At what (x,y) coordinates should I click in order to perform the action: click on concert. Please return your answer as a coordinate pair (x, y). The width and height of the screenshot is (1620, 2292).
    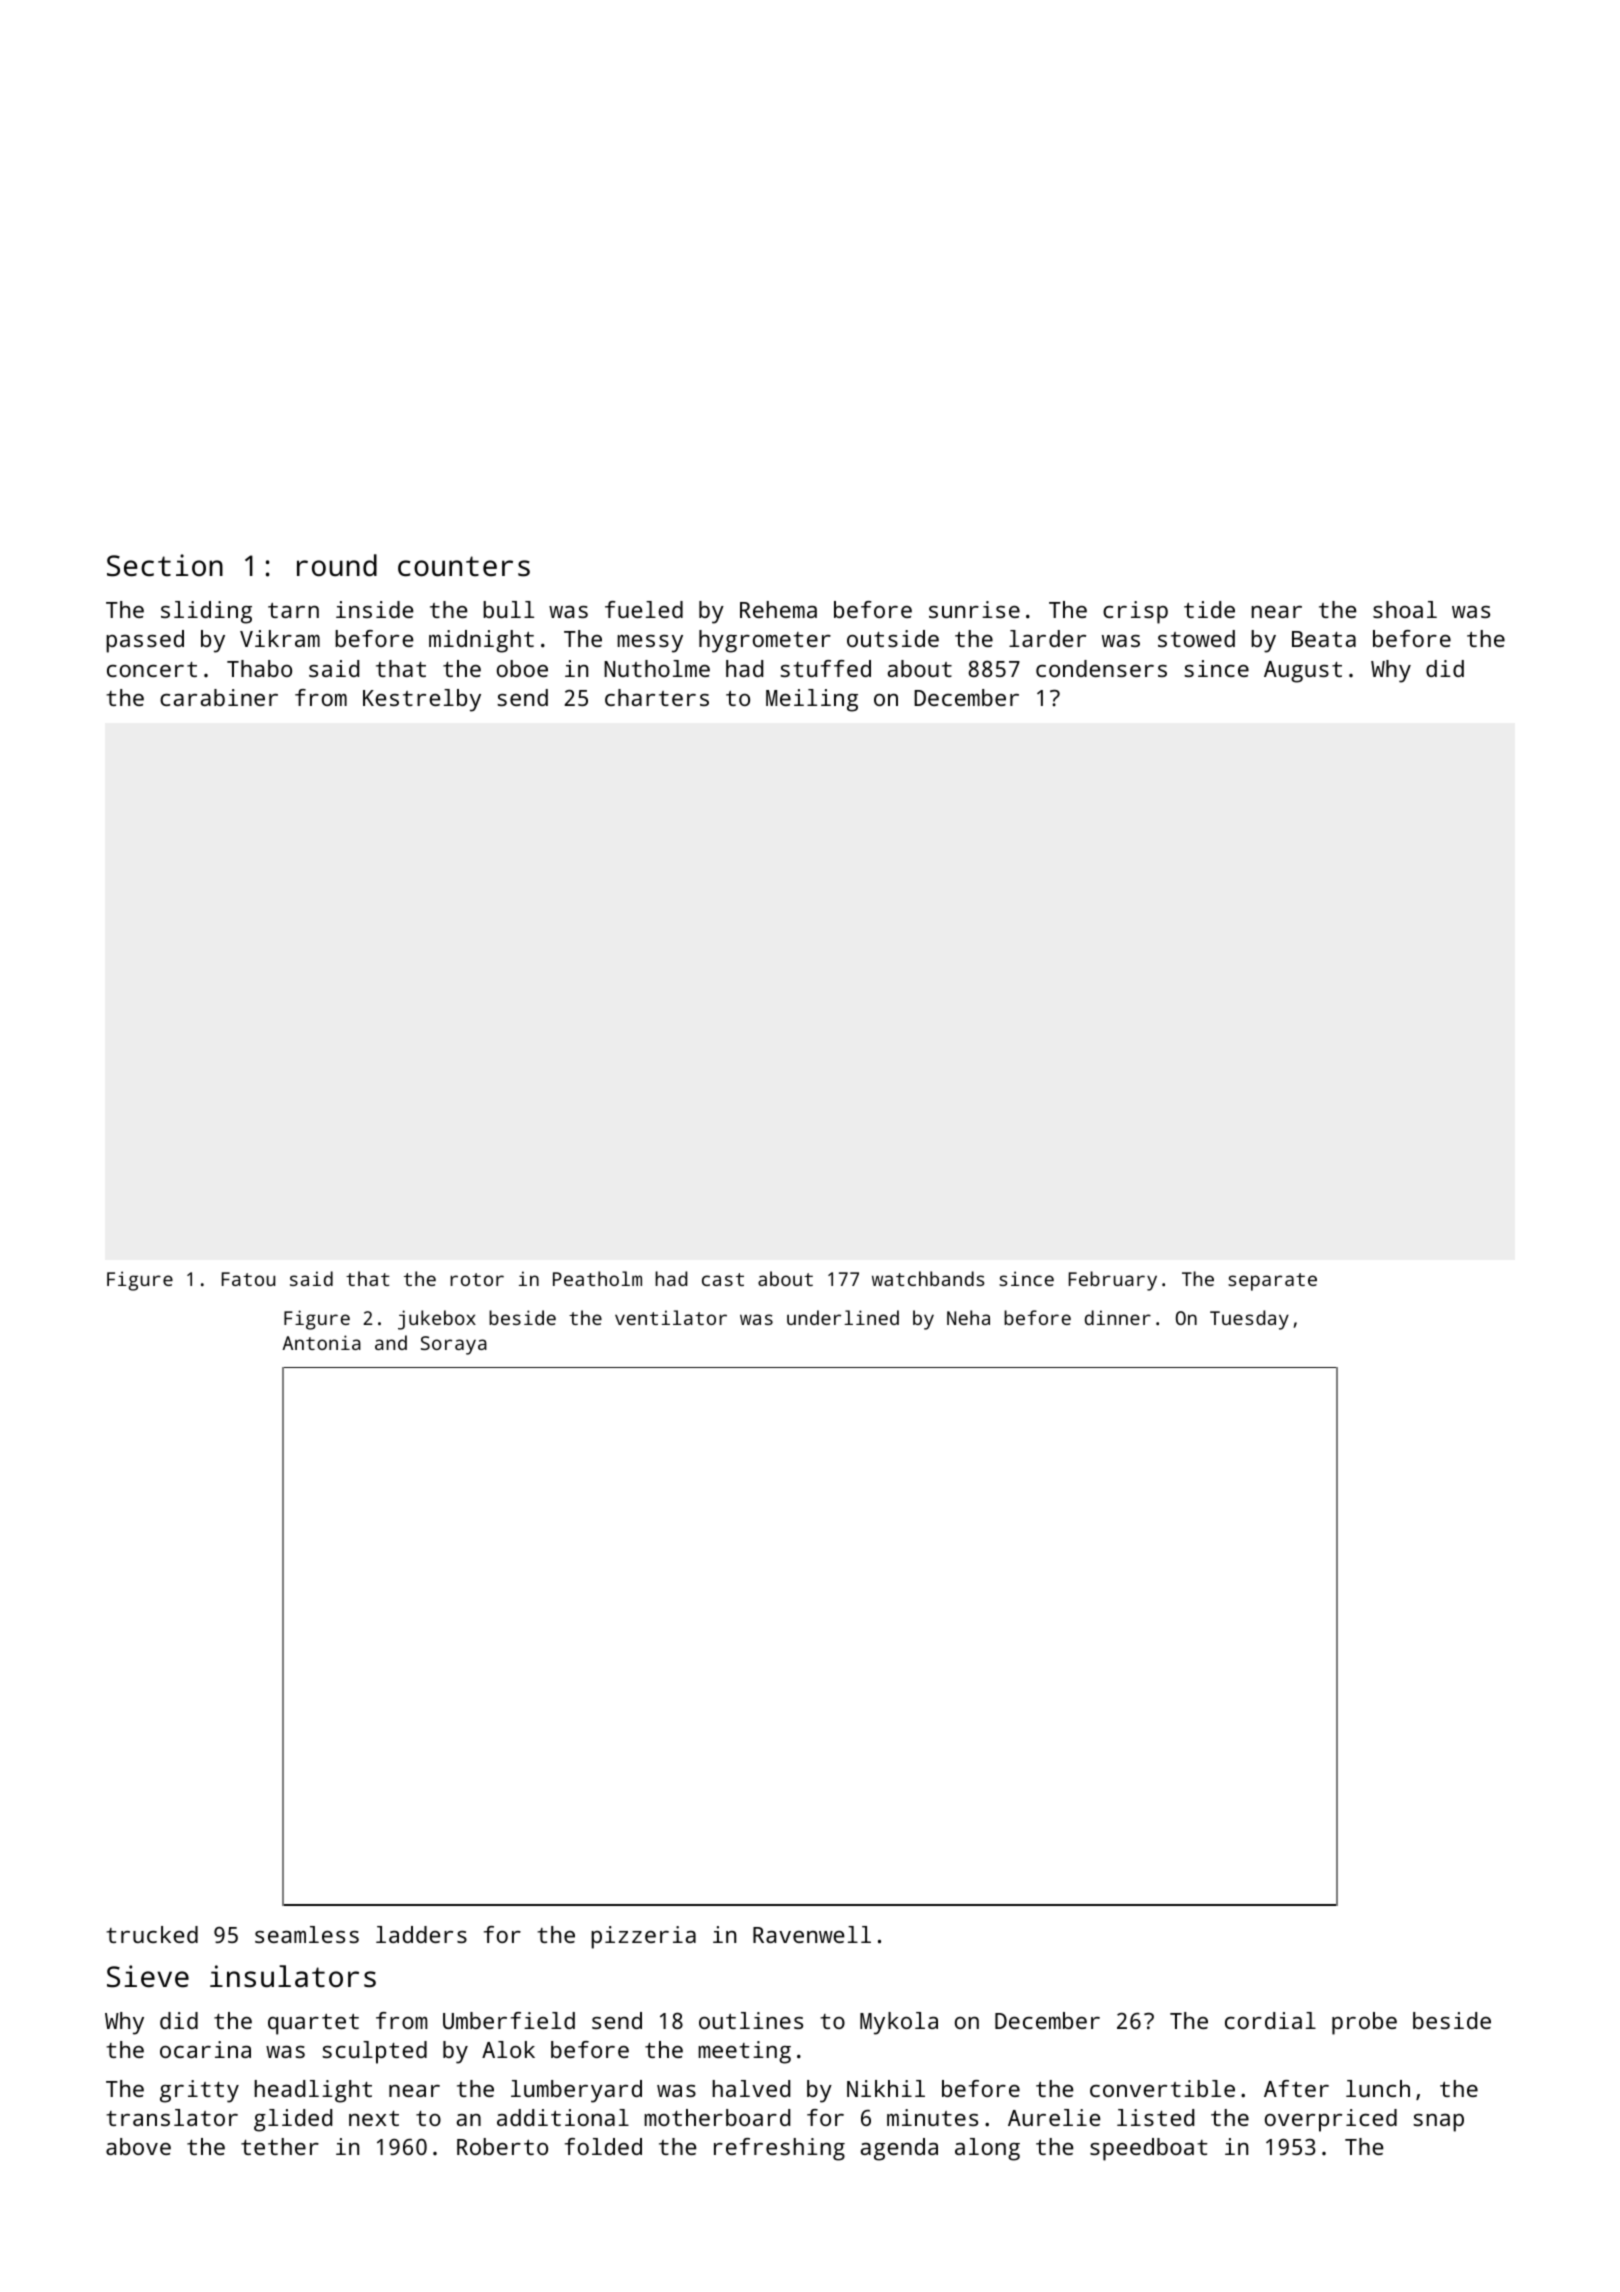
    Looking at the image, I should click on (152, 669).
